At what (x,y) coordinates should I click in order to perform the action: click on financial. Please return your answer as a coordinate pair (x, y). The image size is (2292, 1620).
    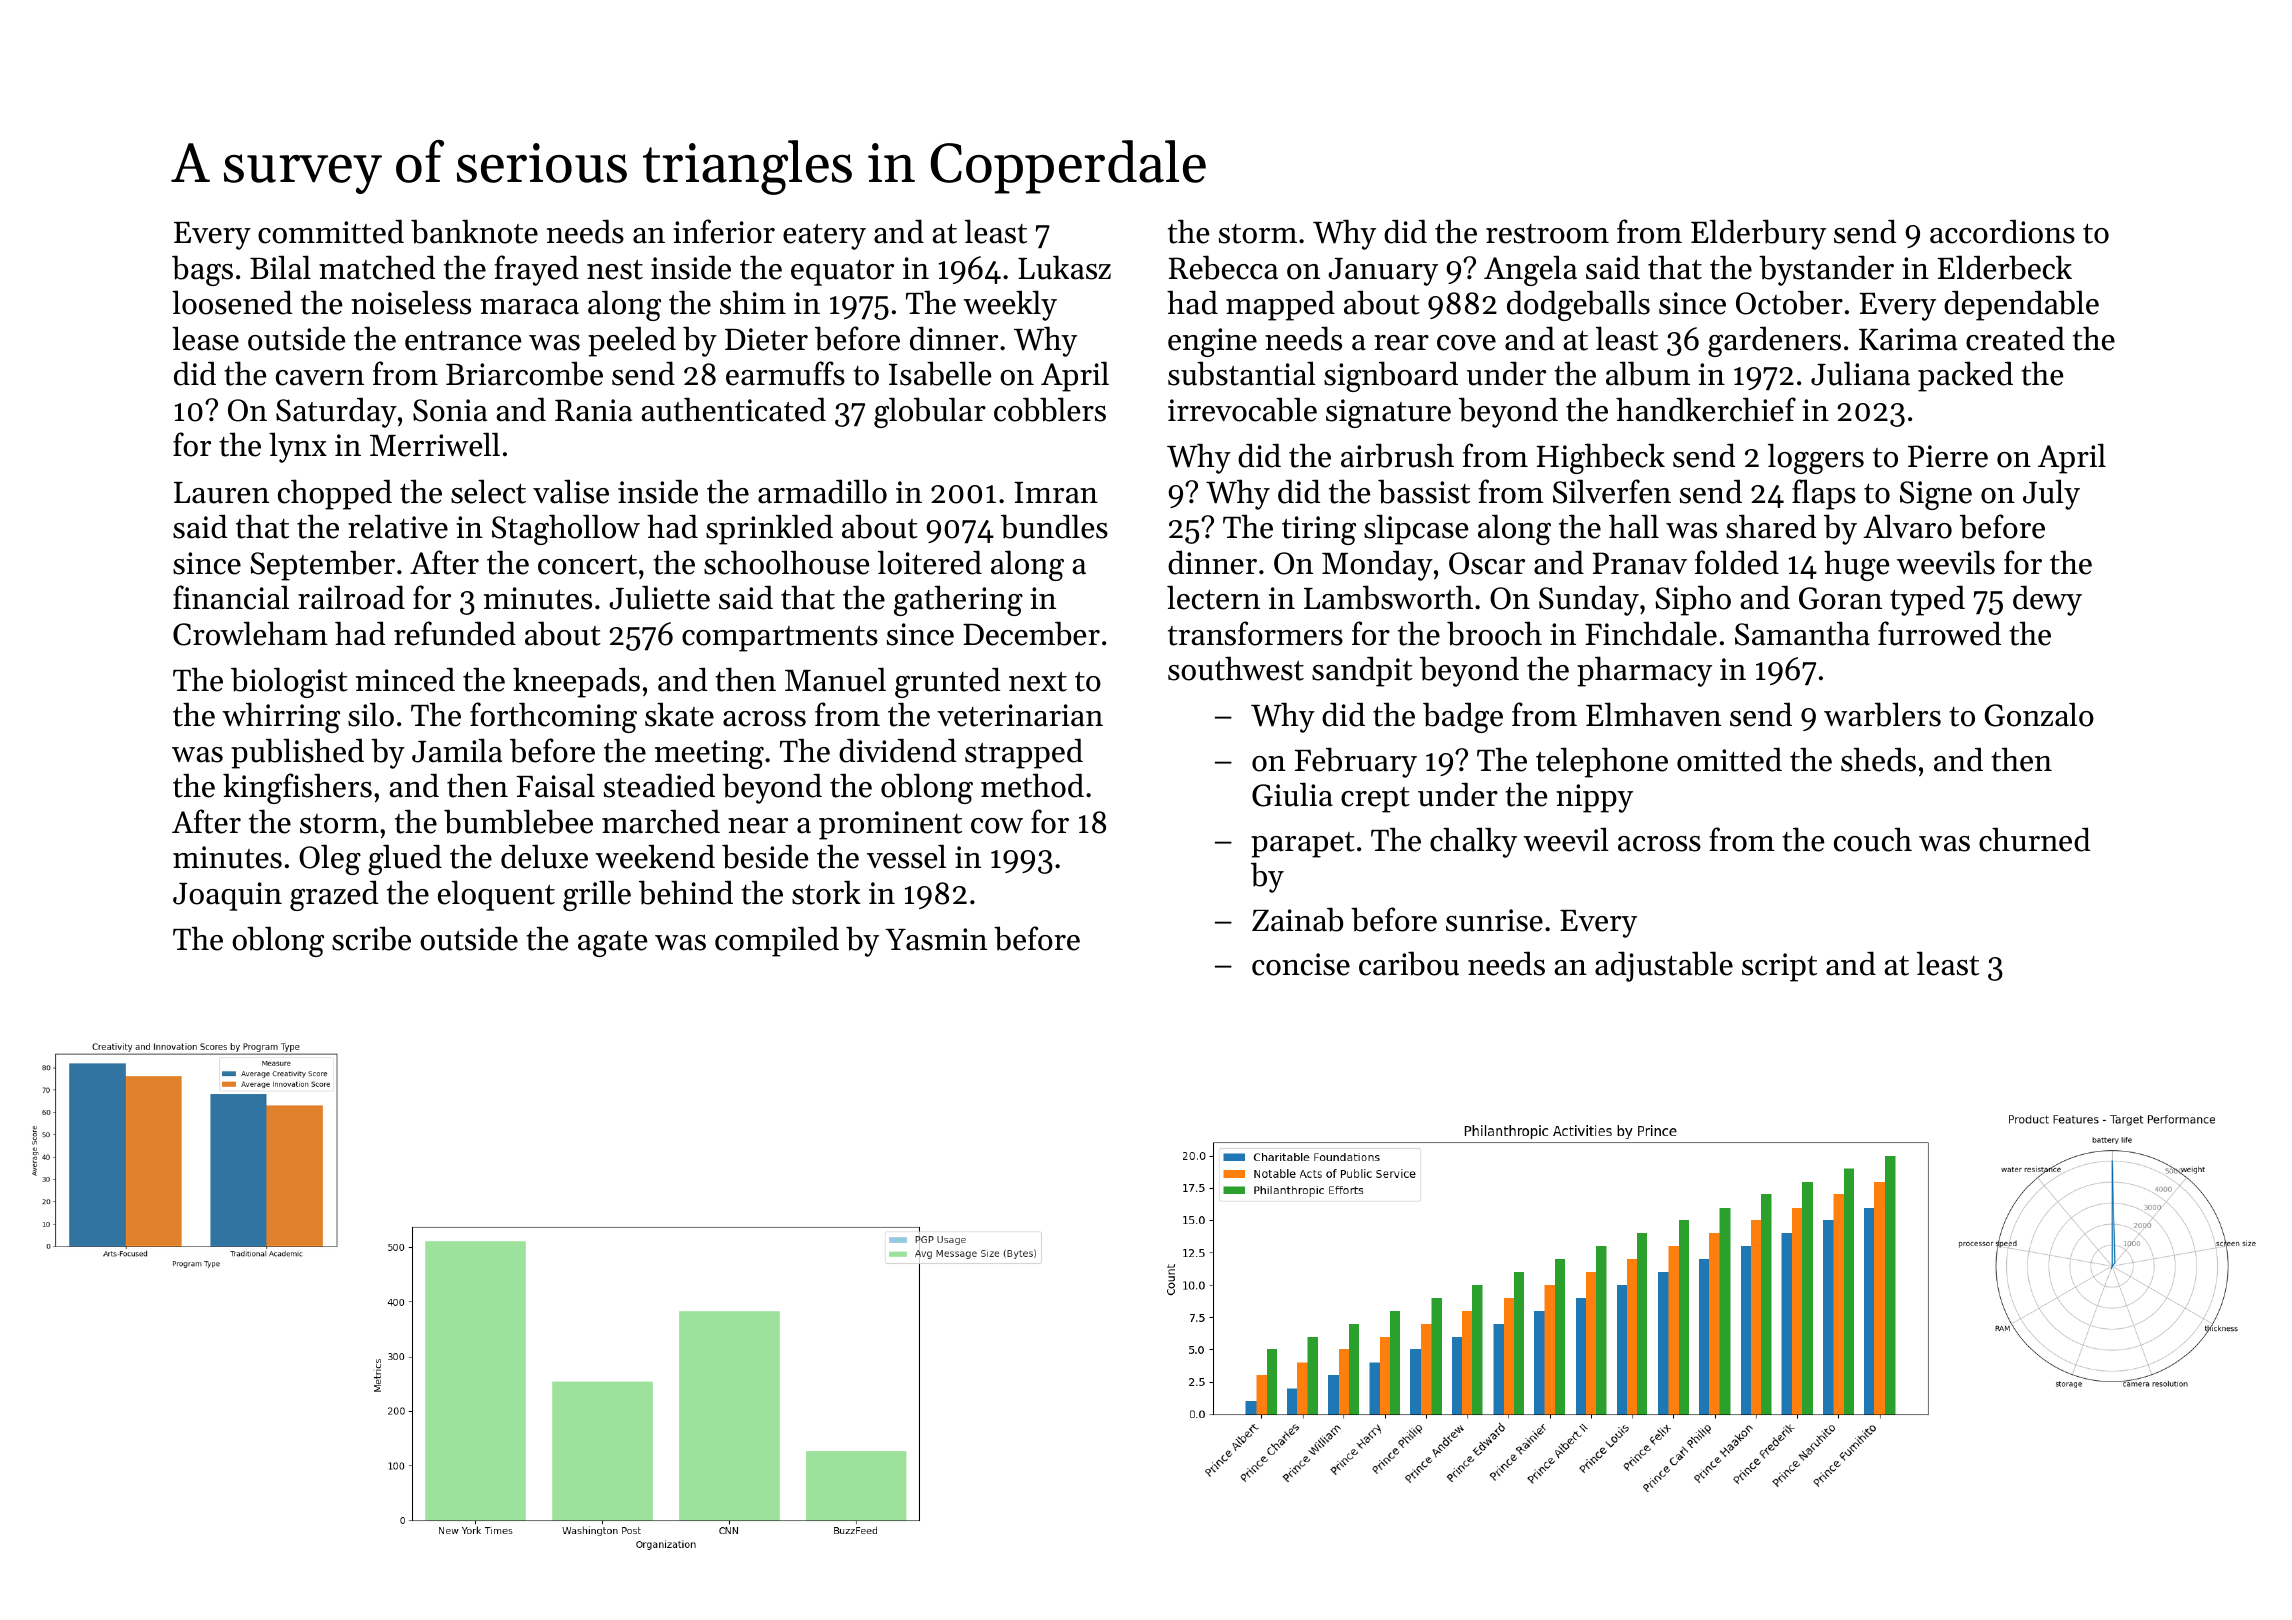
    Looking at the image, I should click on (231, 597).
